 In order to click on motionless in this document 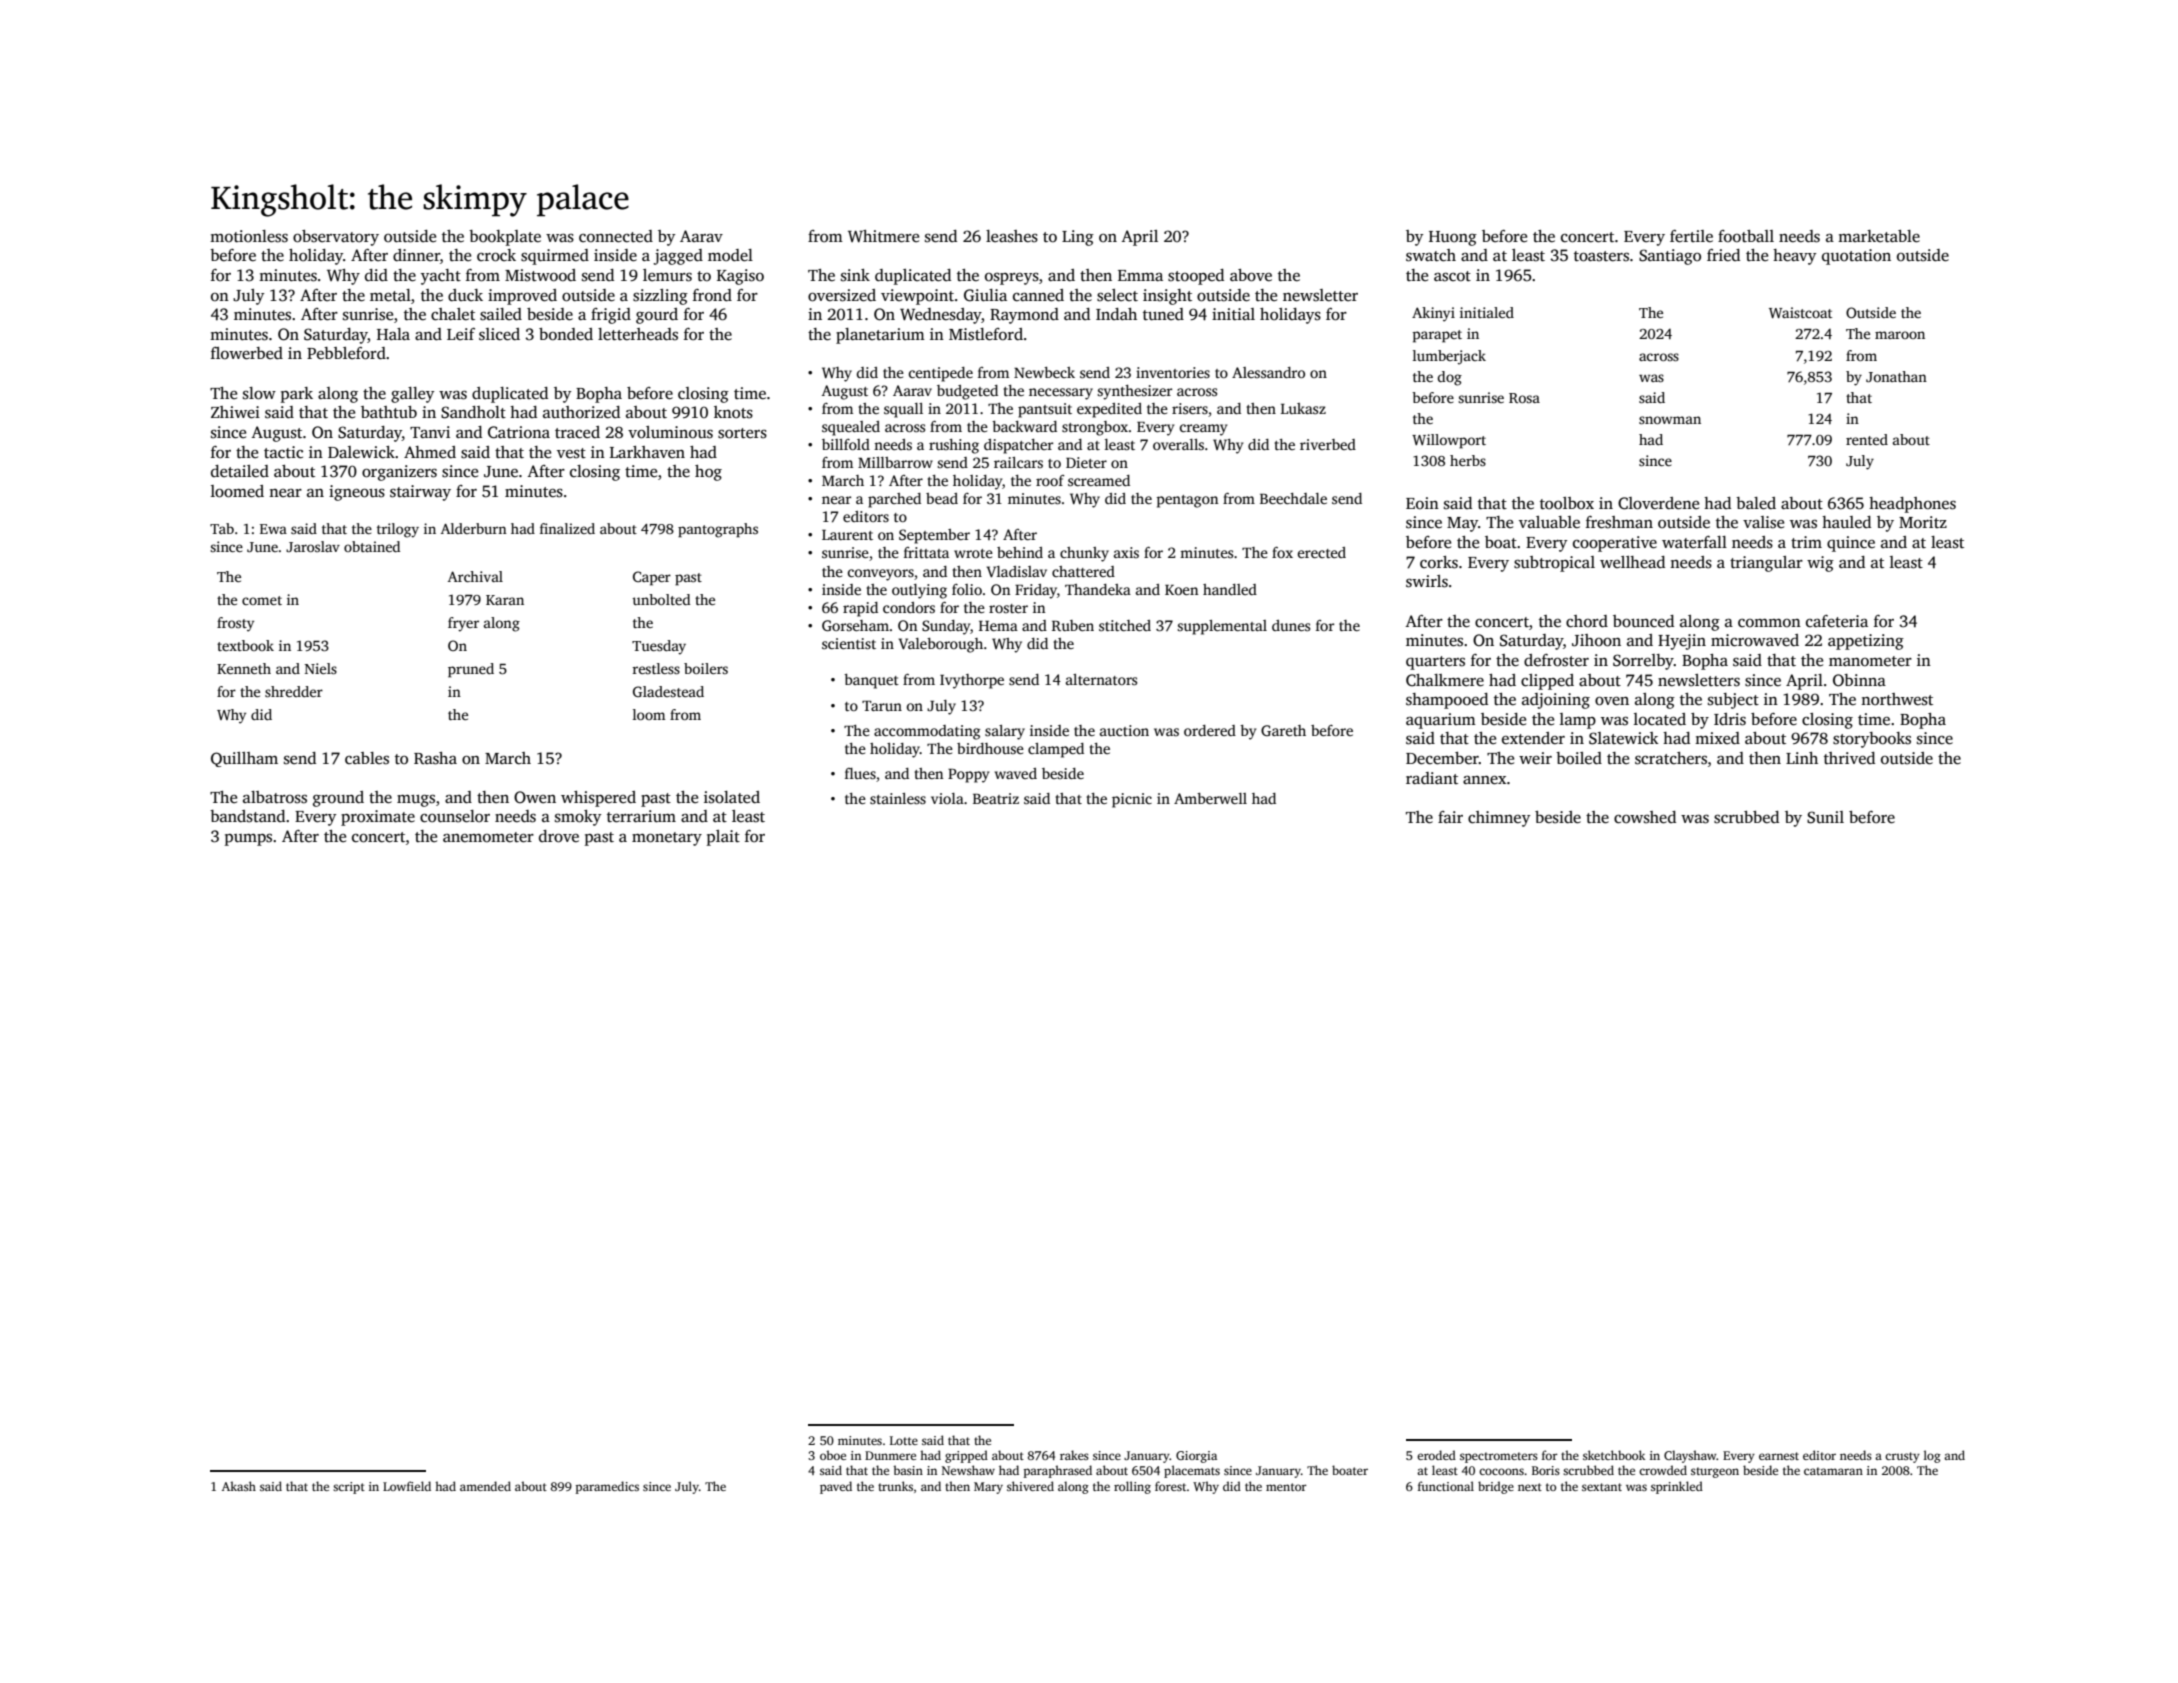, I will do `click(249, 236)`.
